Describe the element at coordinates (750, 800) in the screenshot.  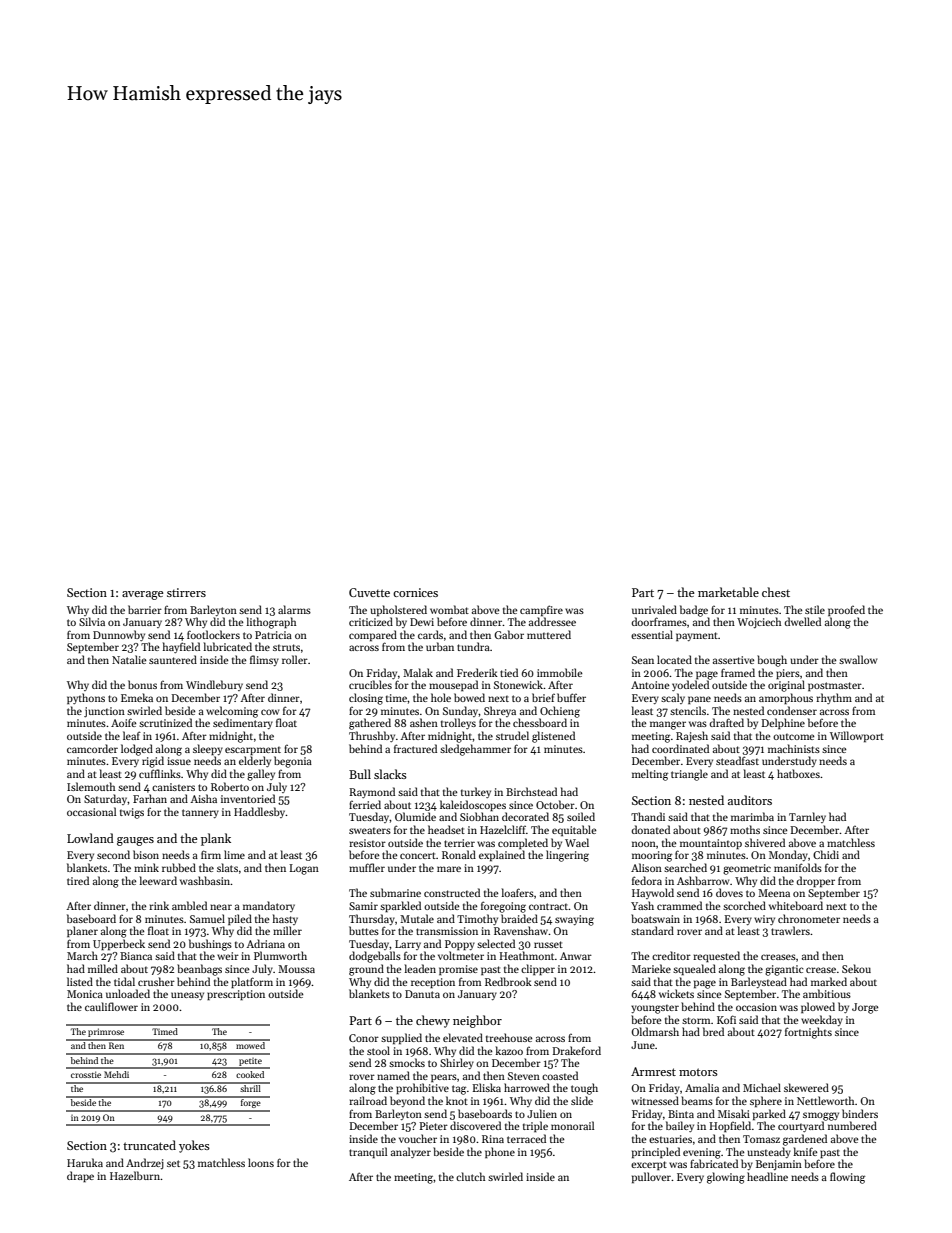
I see `auditors` at that location.
